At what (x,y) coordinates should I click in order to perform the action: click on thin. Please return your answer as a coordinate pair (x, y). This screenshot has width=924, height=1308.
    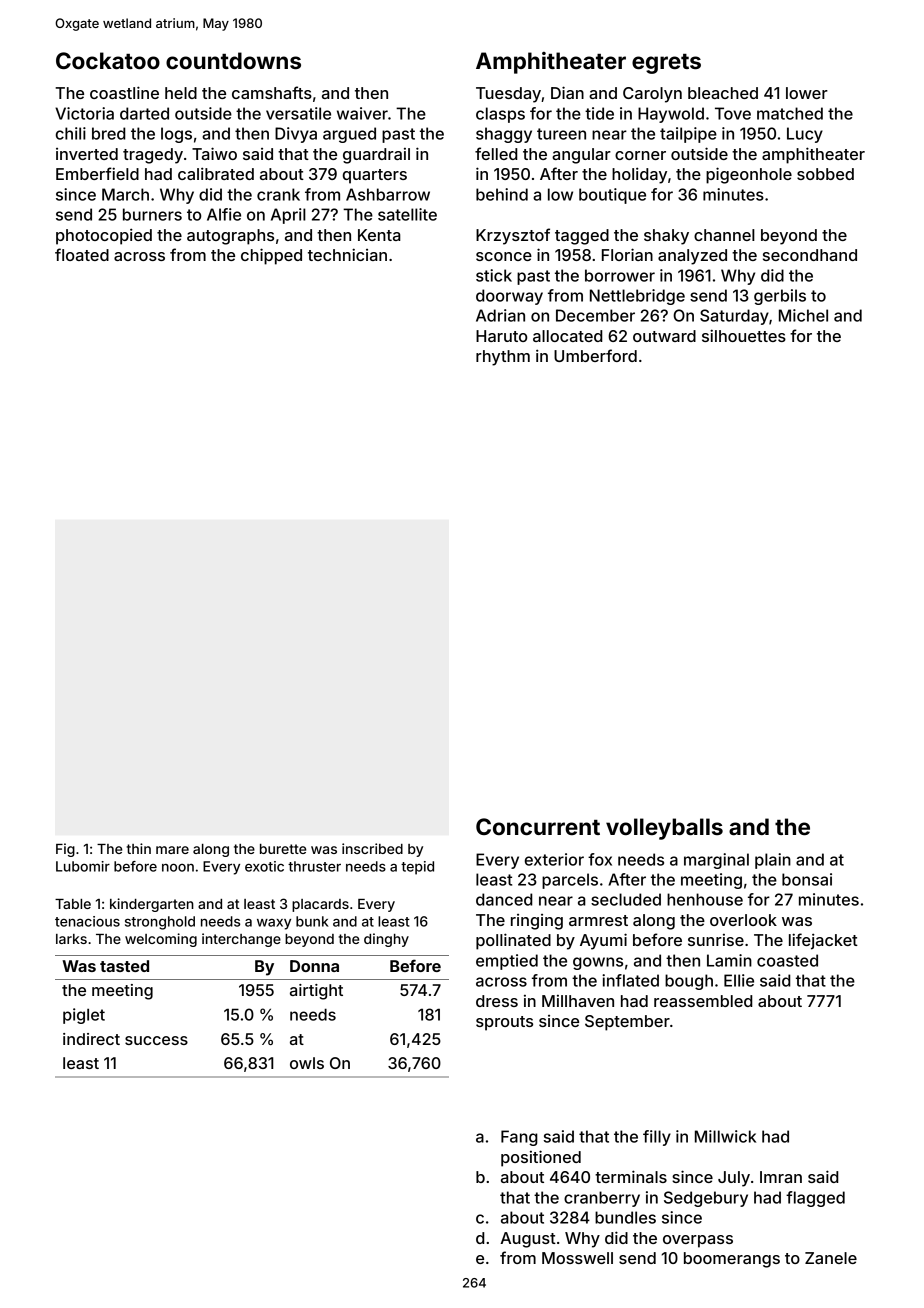
    Looking at the image, I should click on (138, 848).
